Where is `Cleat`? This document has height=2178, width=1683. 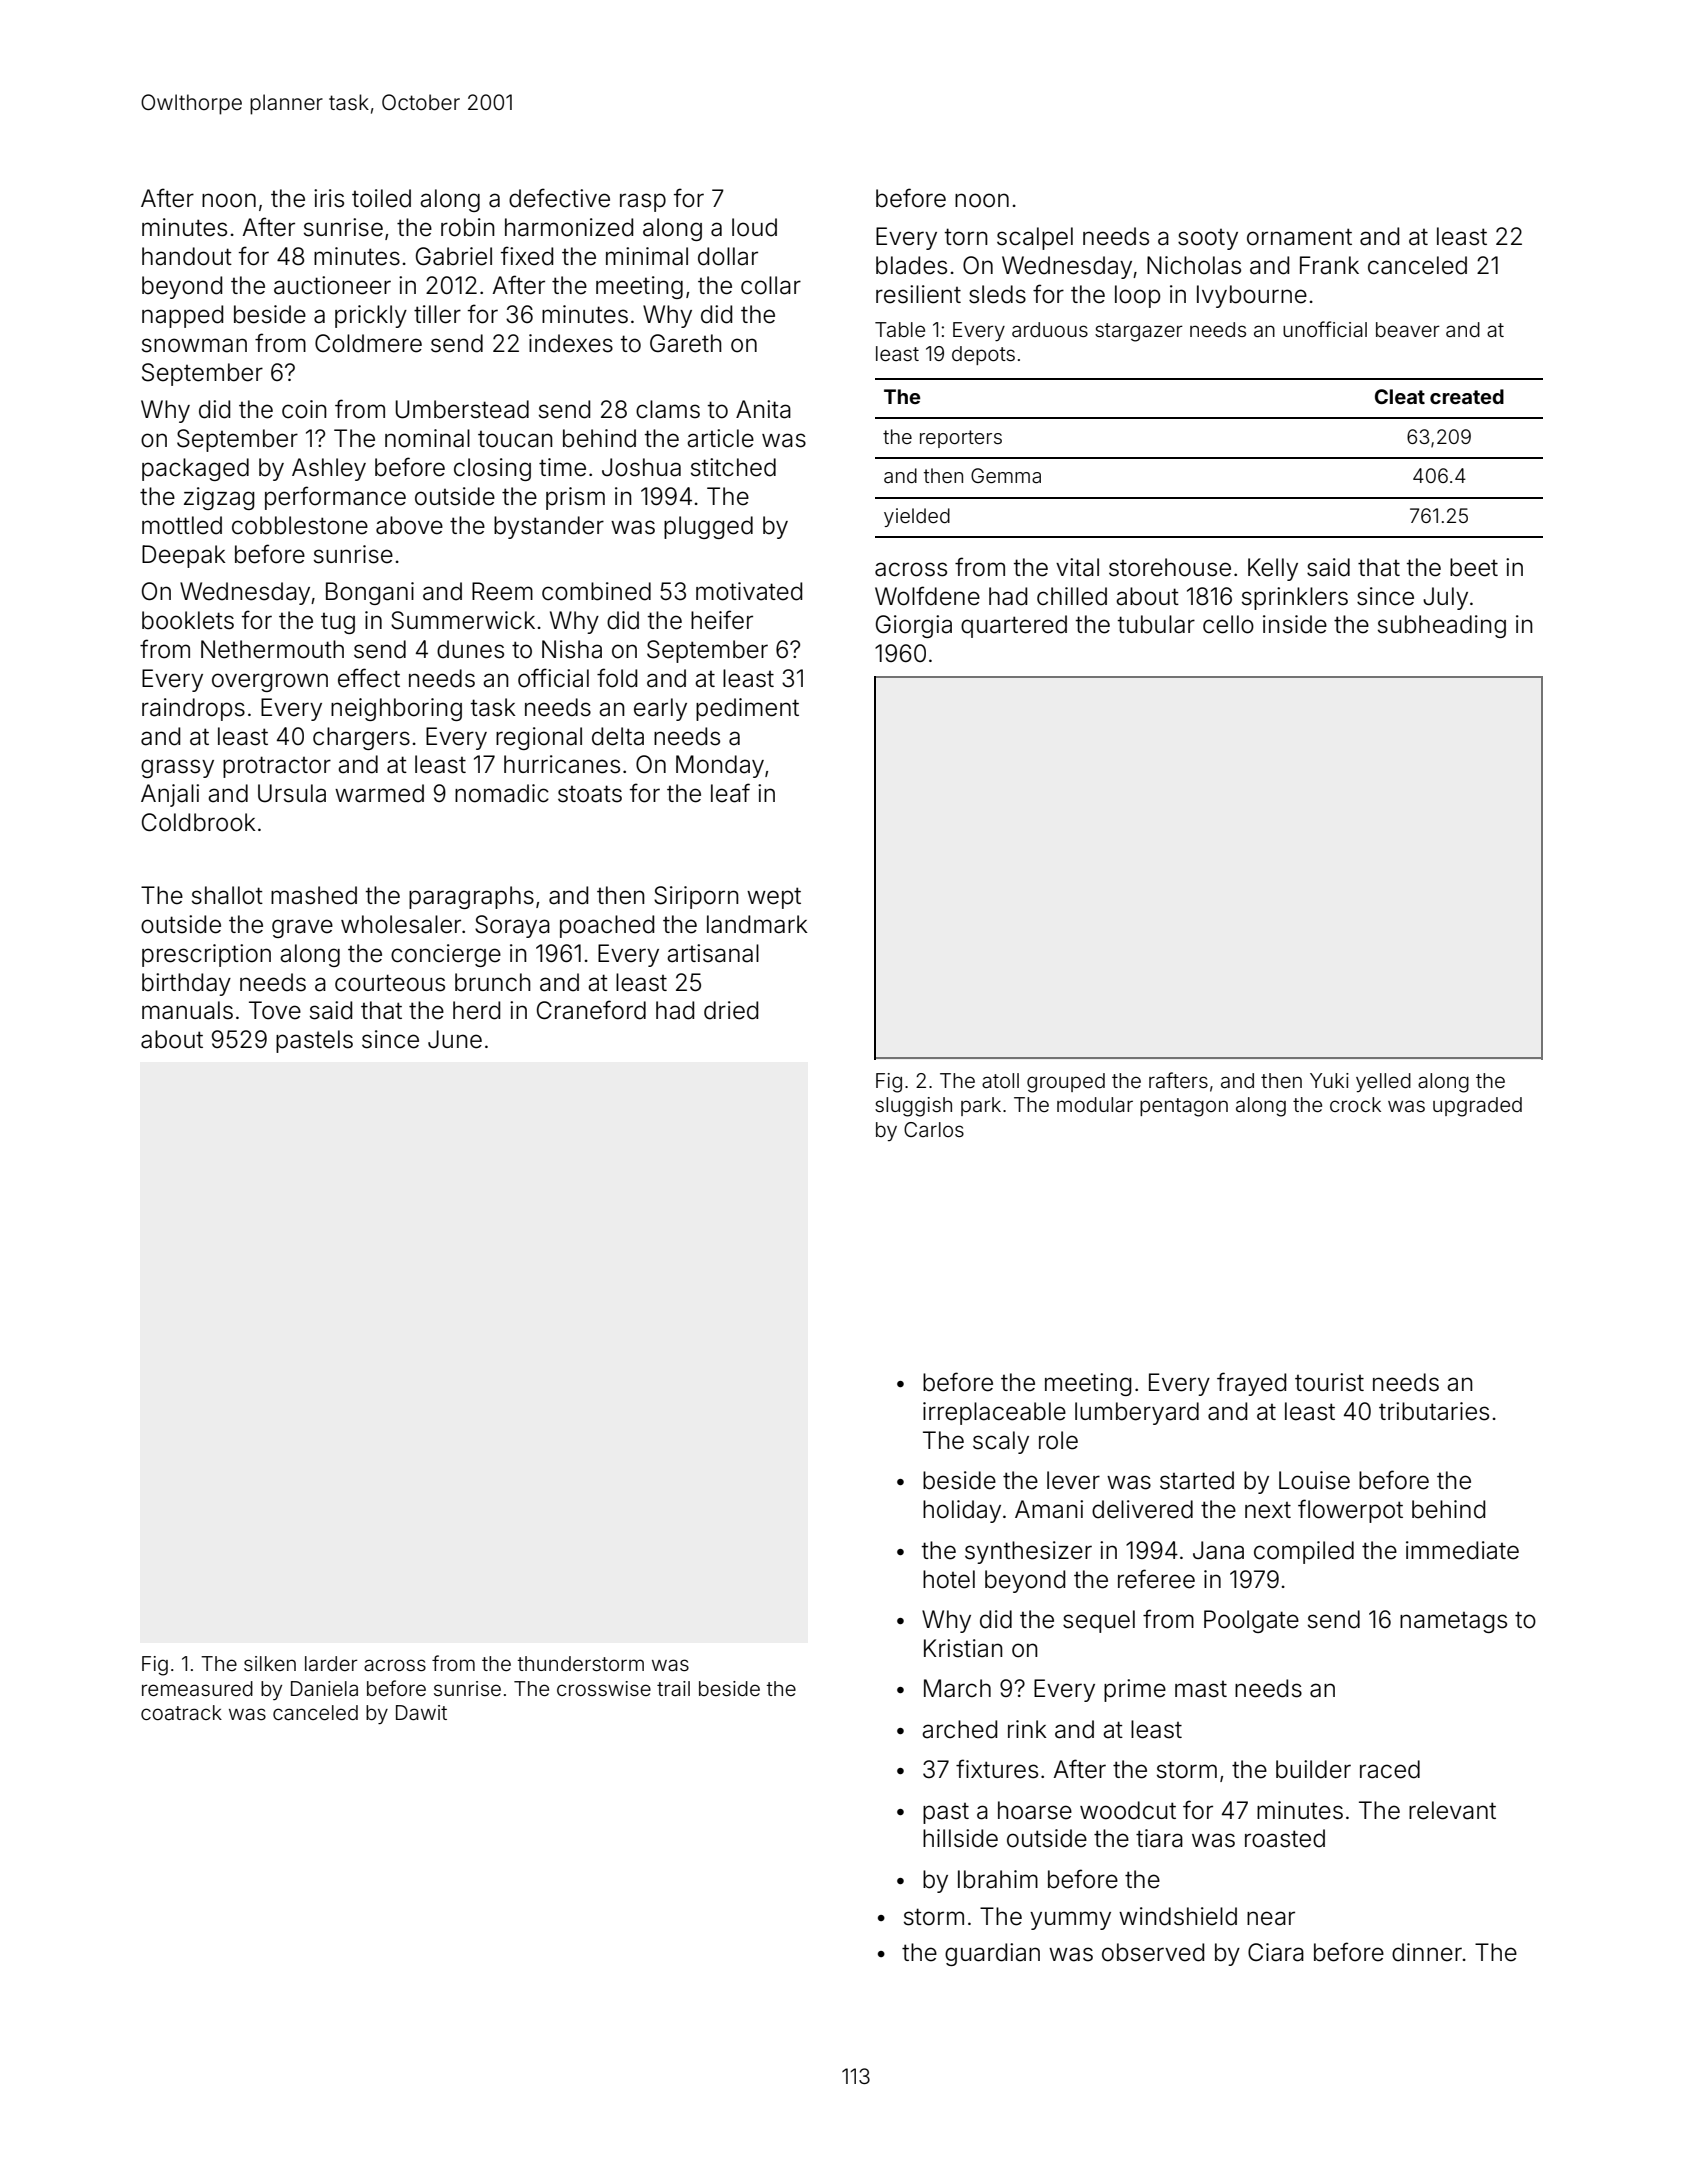 Cleat is located at coordinates (1400, 396).
